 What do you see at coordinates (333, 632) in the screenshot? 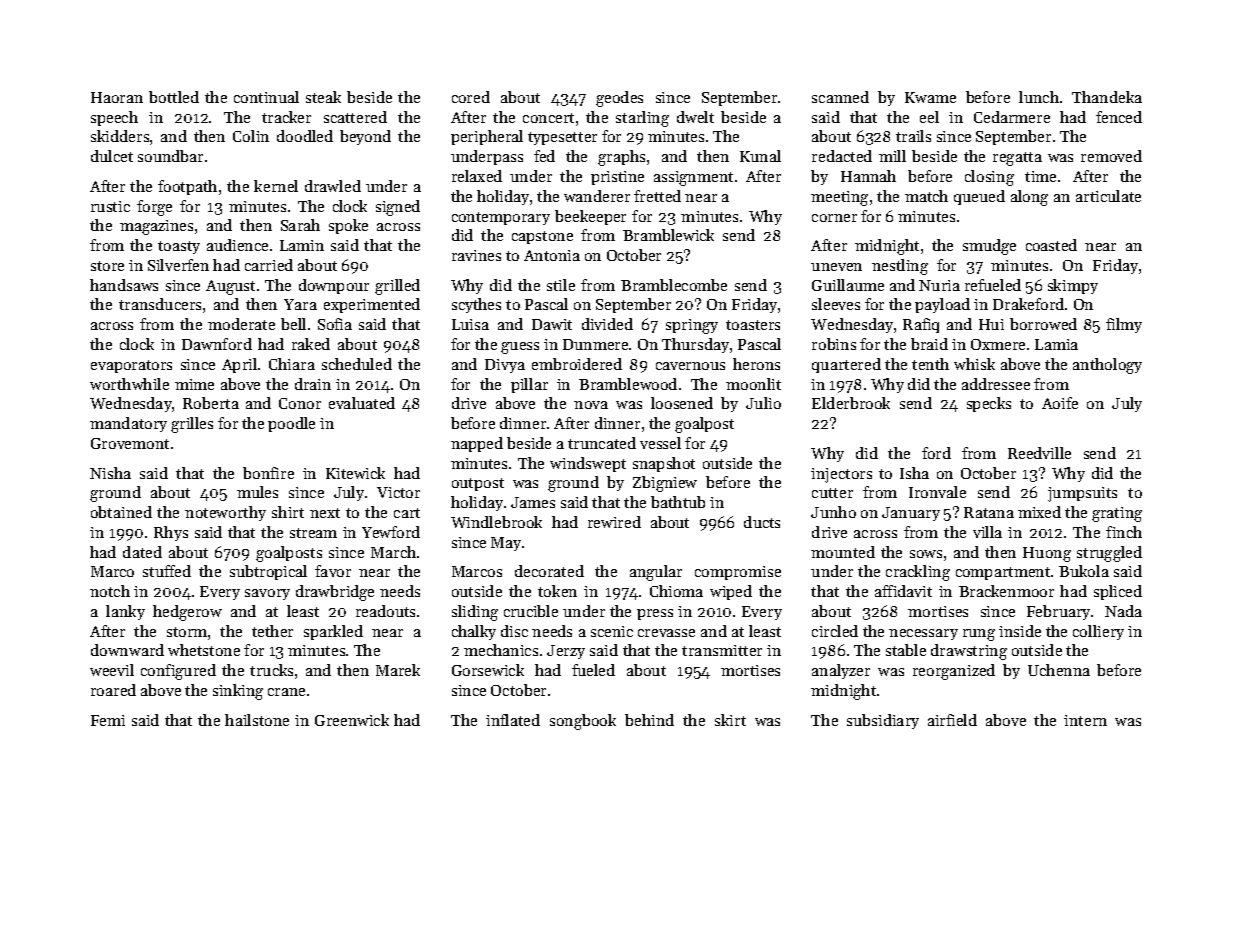
I see `sparkled` at bounding box center [333, 632].
